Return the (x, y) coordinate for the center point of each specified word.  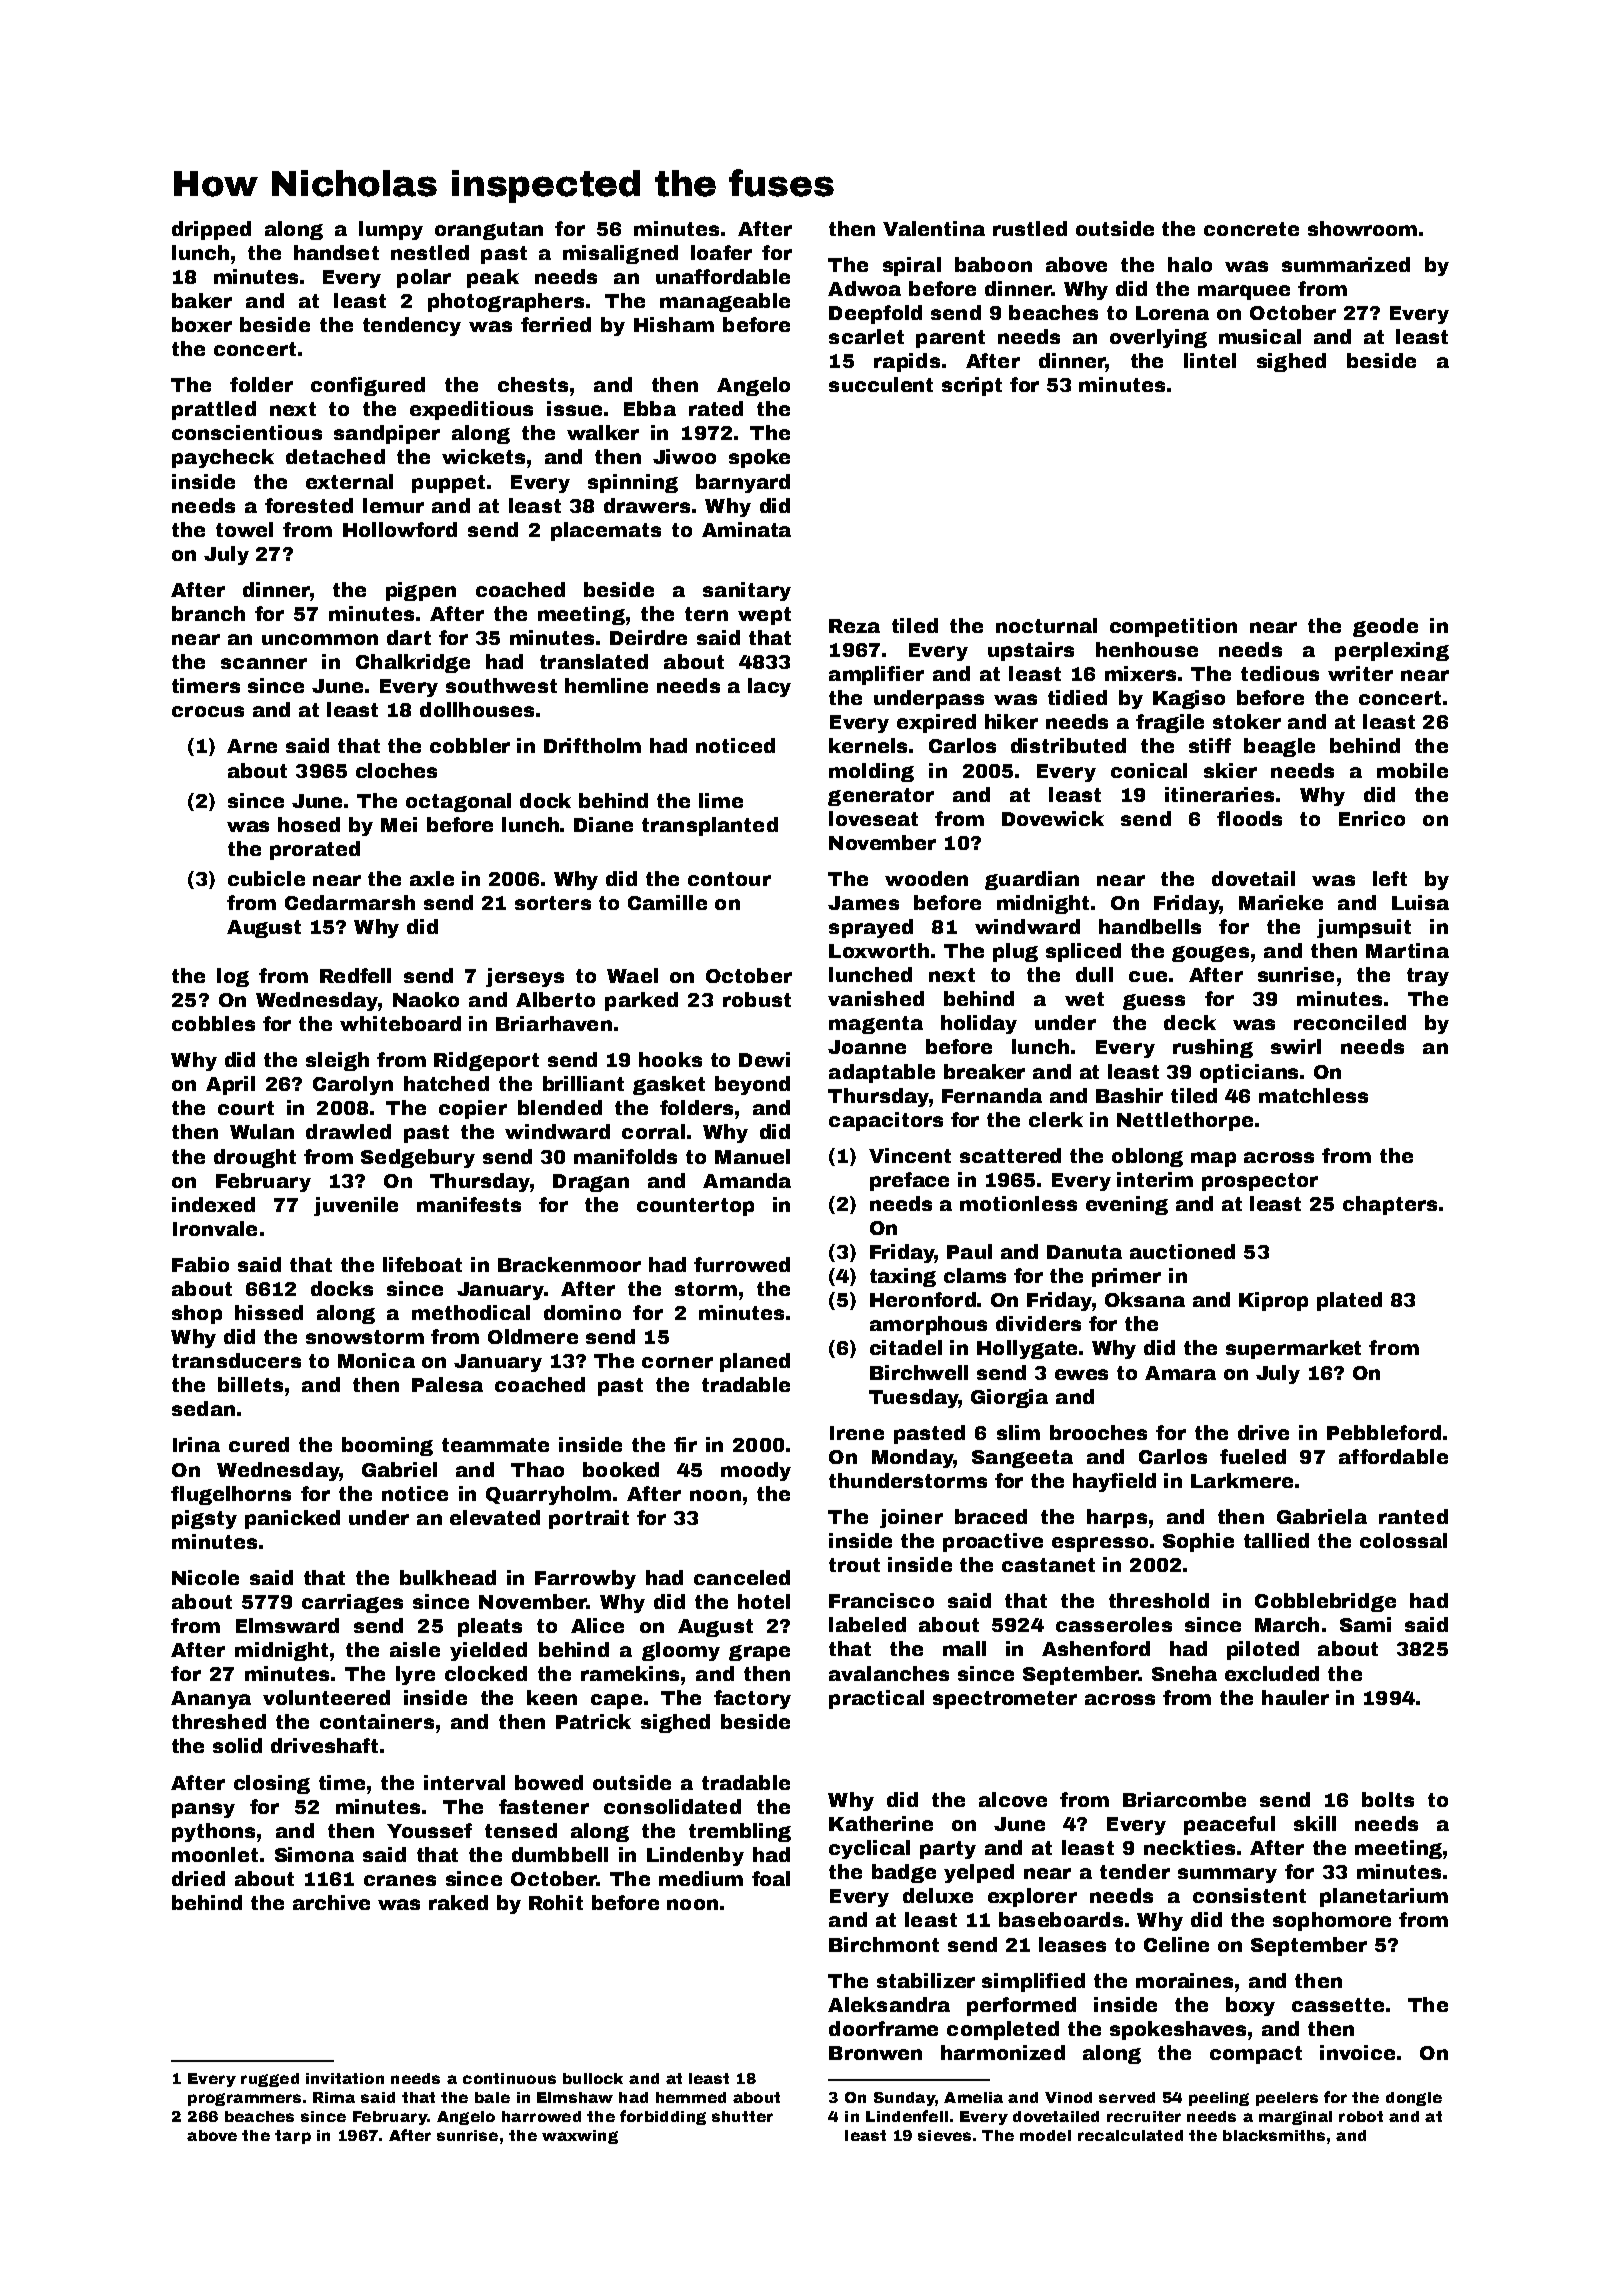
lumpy (391, 230)
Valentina (934, 228)
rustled (1030, 228)
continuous (509, 2078)
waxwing (580, 2137)
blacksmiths (1274, 2135)
